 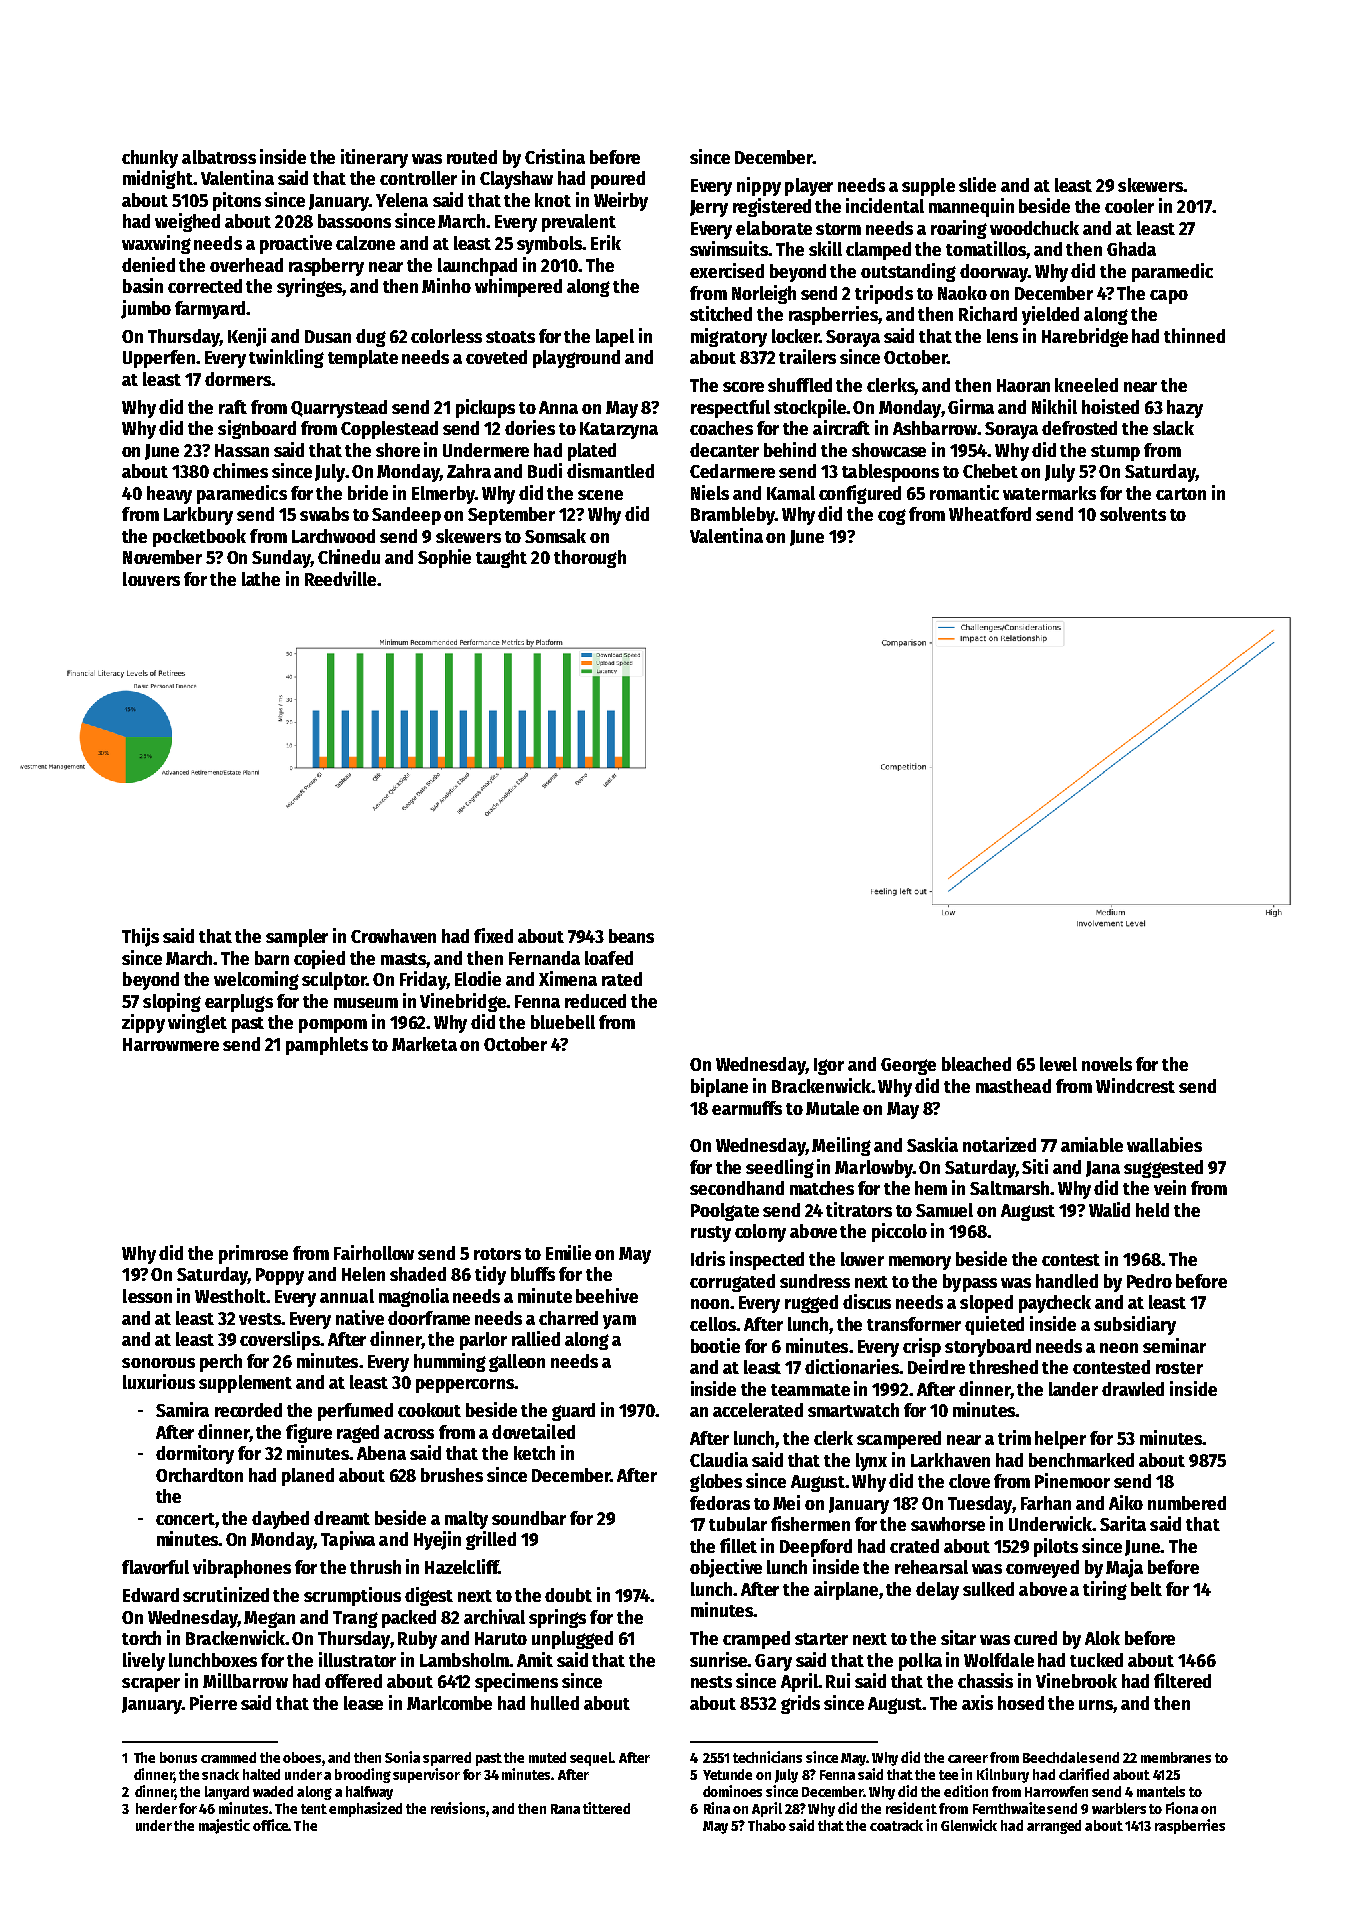 What do you see at coordinates (1129, 206) in the document?
I see `cooler` at bounding box center [1129, 206].
